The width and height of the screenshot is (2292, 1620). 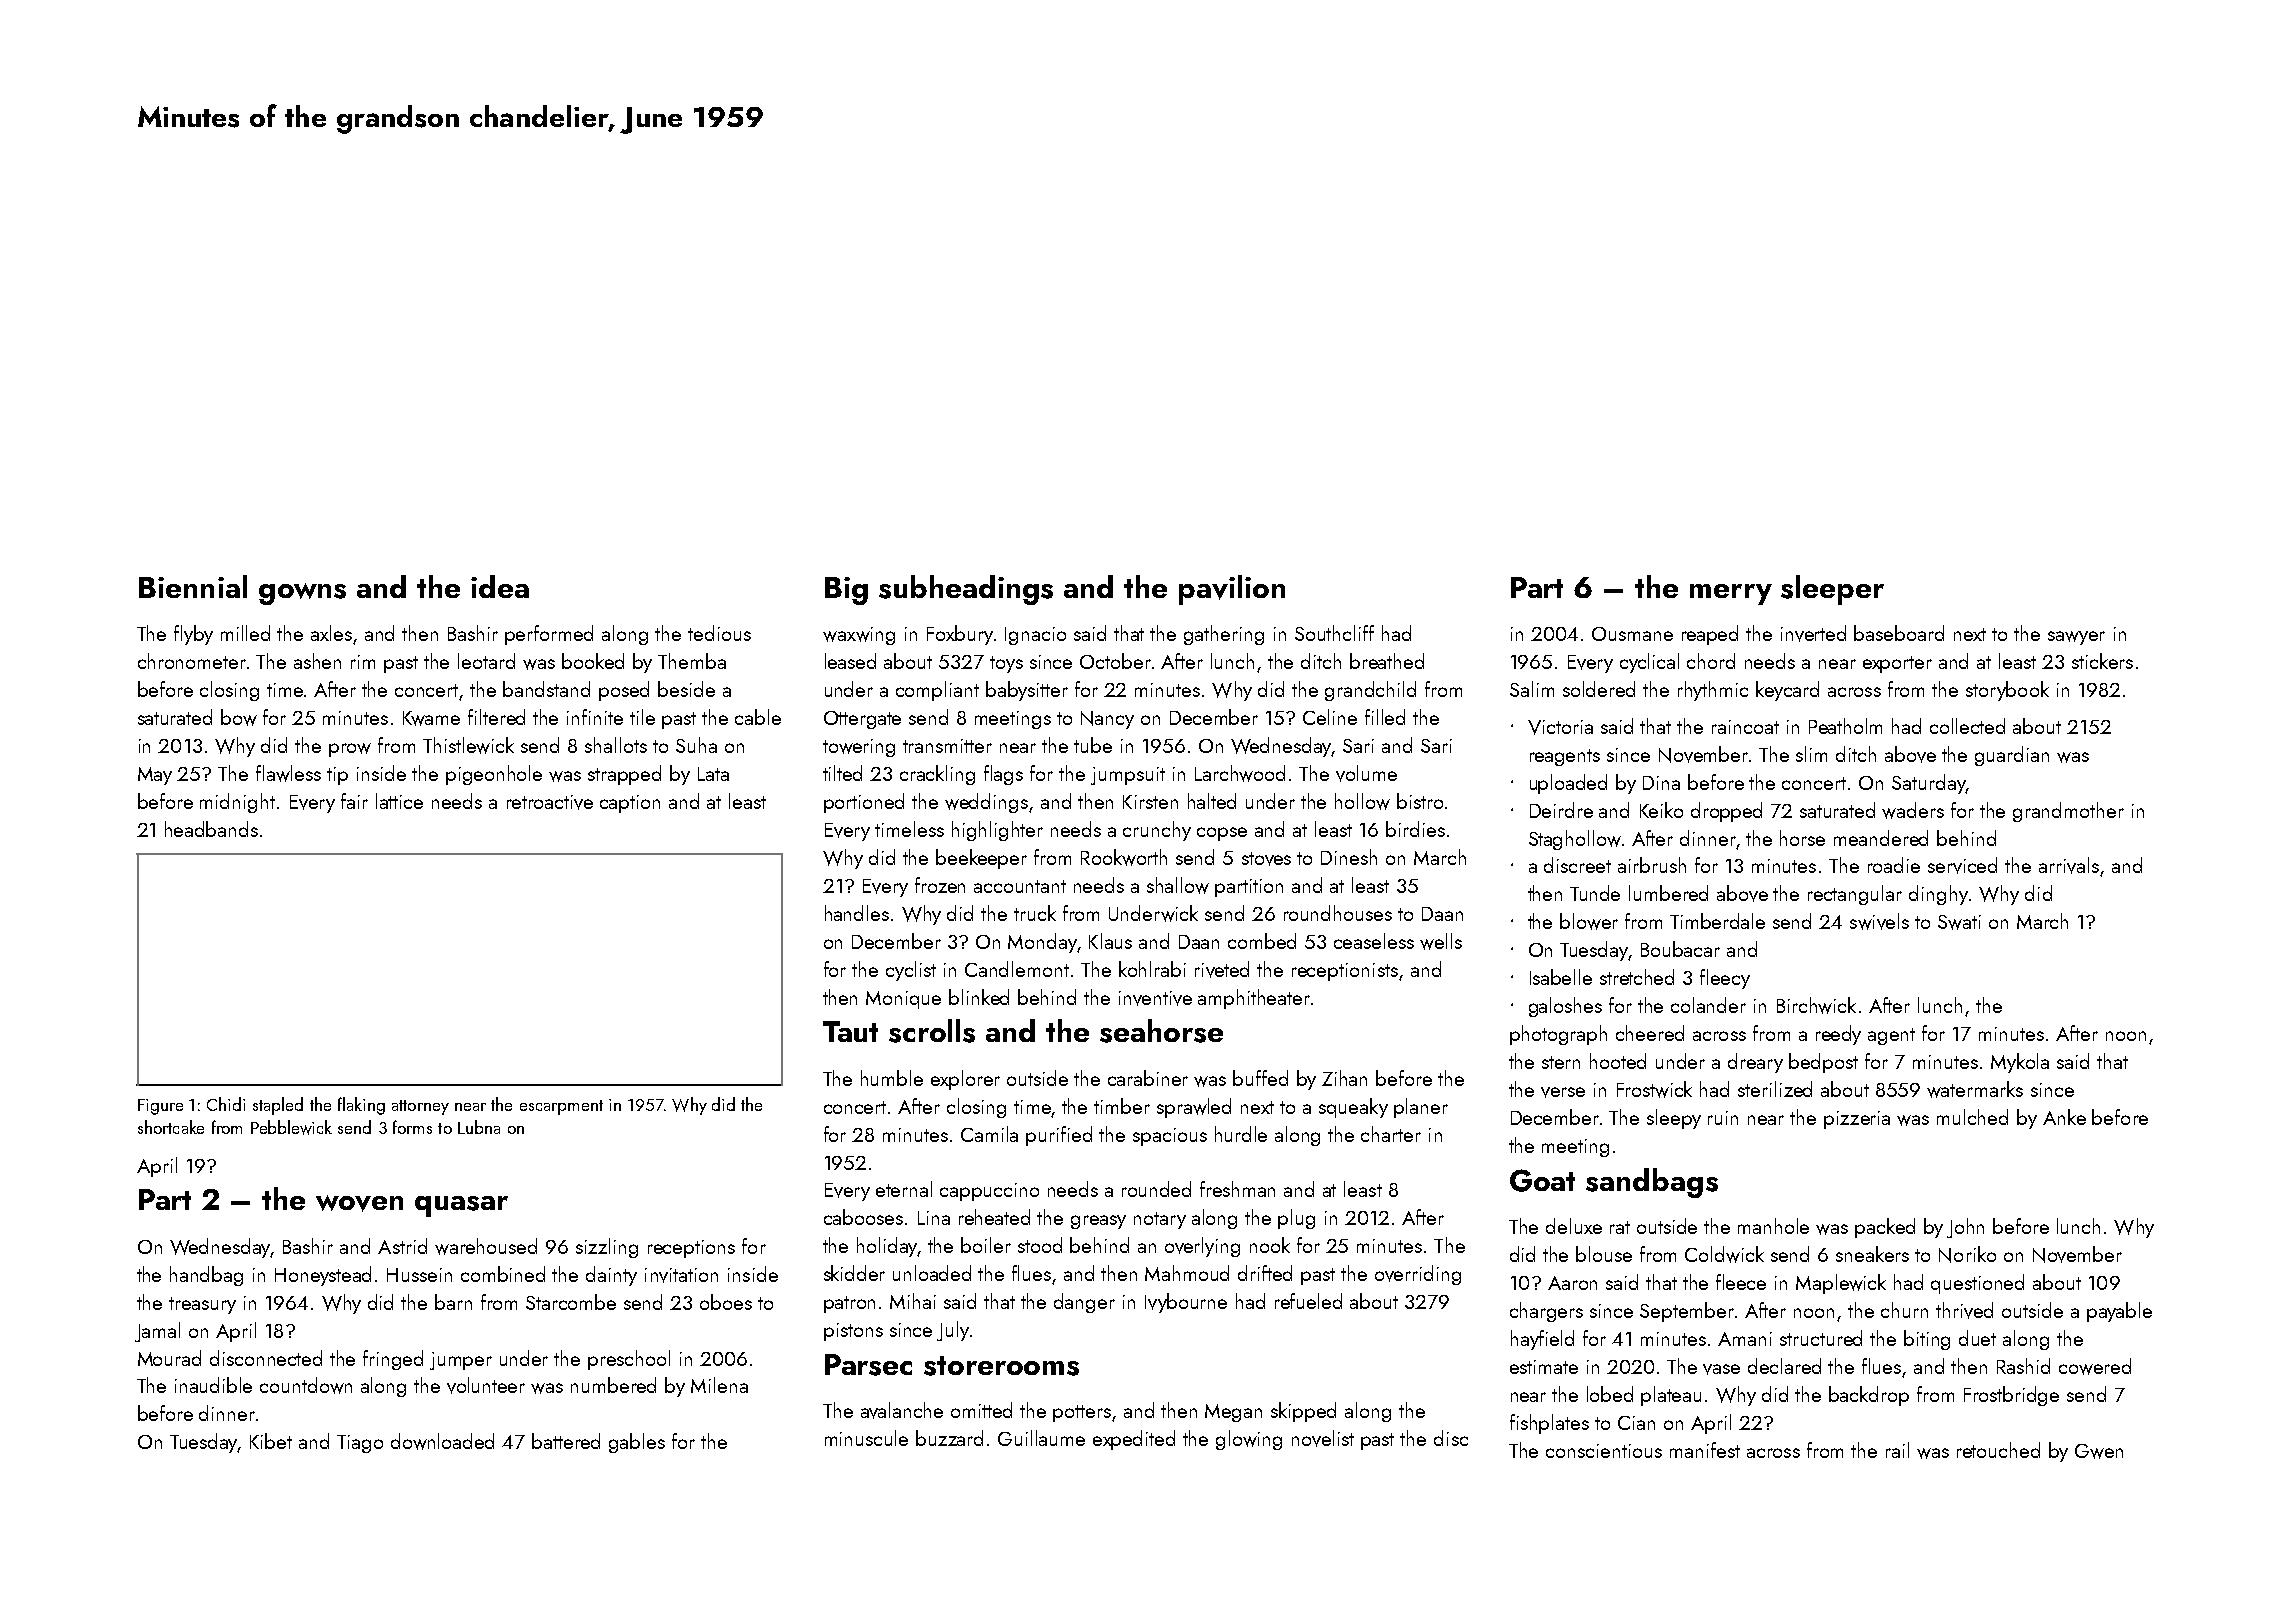 I want to click on truck, so click(x=1035, y=913).
